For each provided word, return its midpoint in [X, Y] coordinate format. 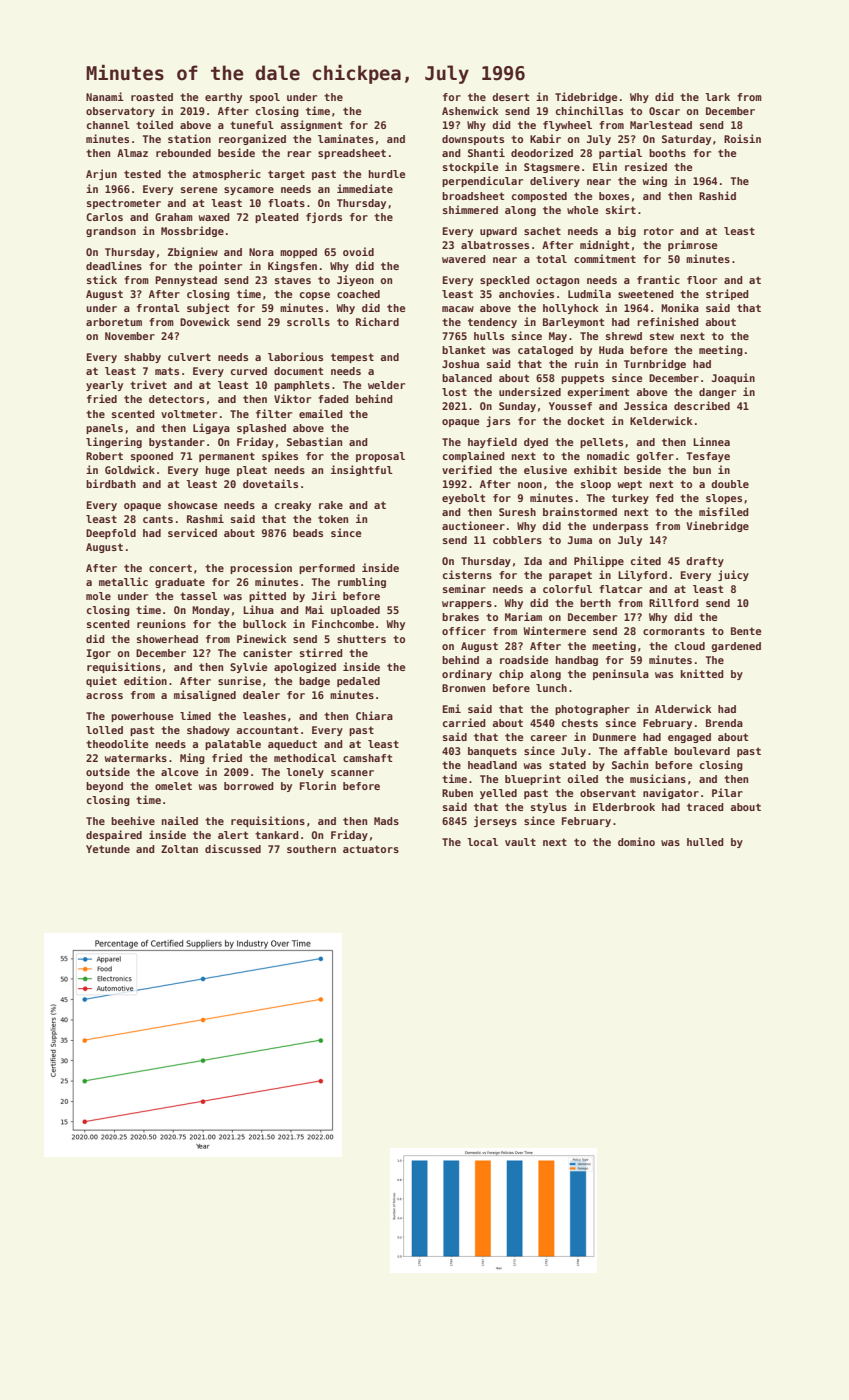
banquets [492, 752]
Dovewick [205, 321]
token [333, 519]
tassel [198, 596]
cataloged [545, 351]
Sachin [630, 764]
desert [510, 97]
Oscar [664, 111]
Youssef [570, 406]
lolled [104, 730]
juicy [733, 575]
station [189, 138]
